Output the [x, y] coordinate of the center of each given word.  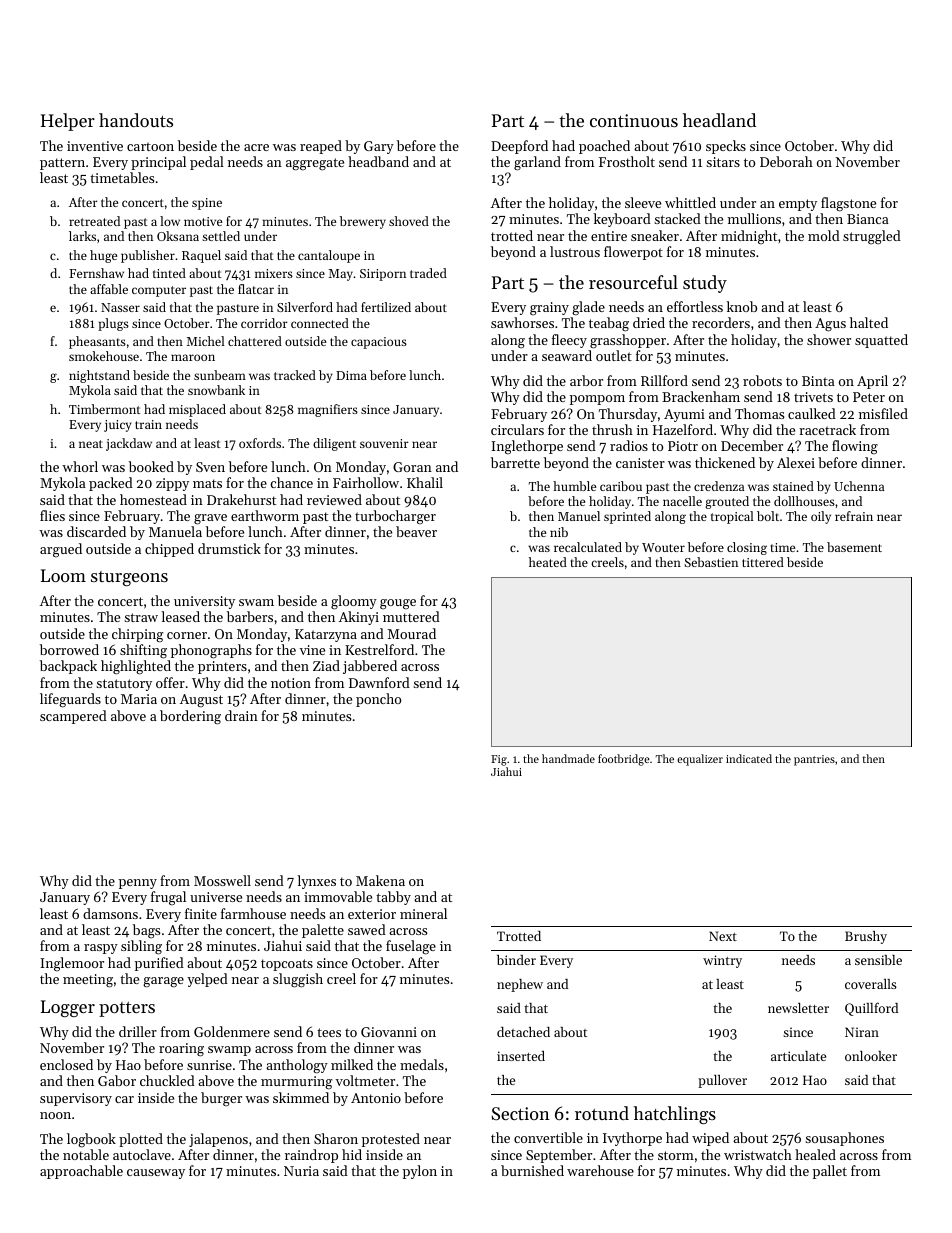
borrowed [69, 649]
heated [548, 562]
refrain [854, 516]
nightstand [99, 376]
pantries [814, 760]
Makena [380, 880]
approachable [81, 1172]
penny [138, 884]
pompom [597, 400]
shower [829, 339]
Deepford [519, 147]
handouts [136, 120]
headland [719, 120]
